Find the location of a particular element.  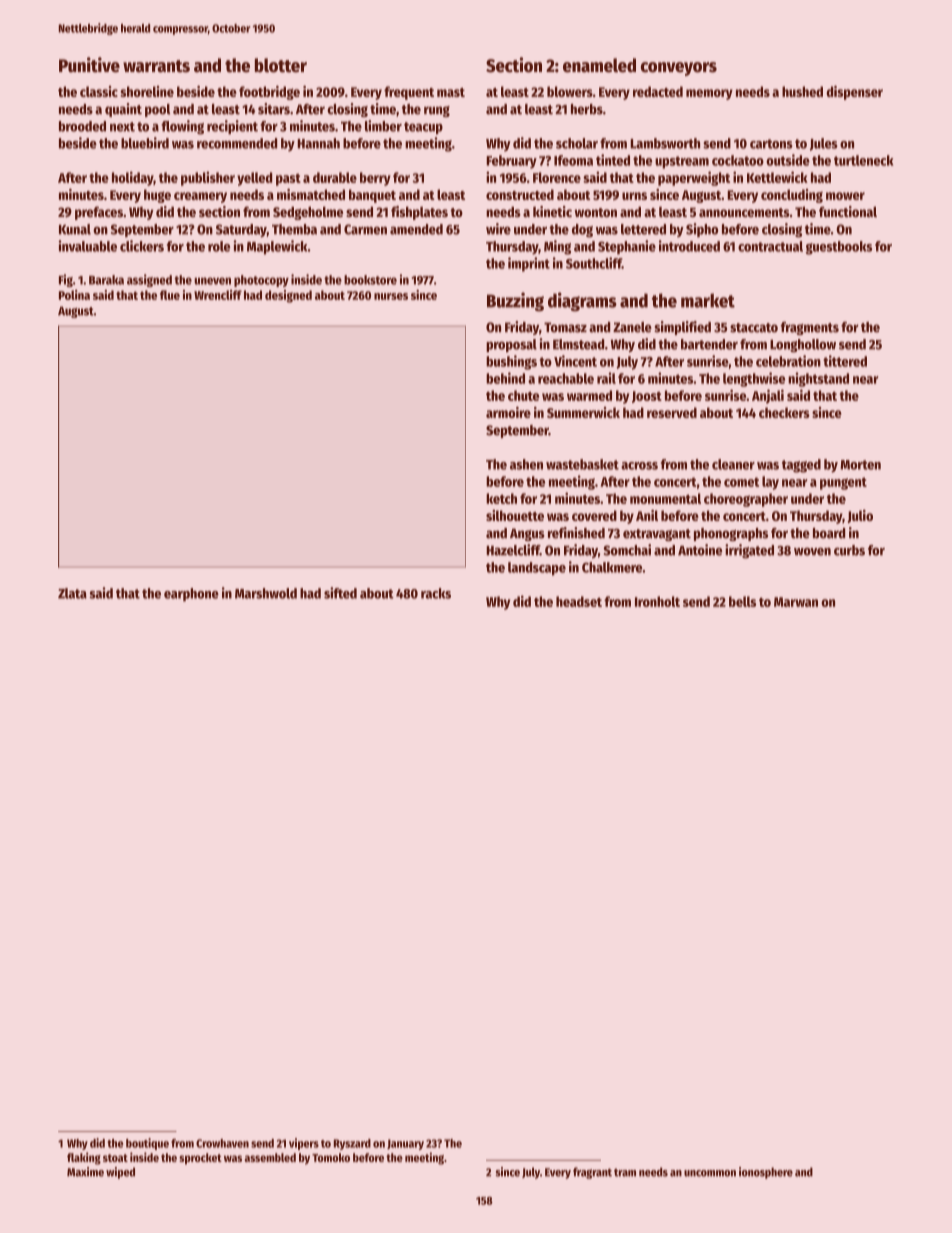

refinished is located at coordinates (576, 533).
